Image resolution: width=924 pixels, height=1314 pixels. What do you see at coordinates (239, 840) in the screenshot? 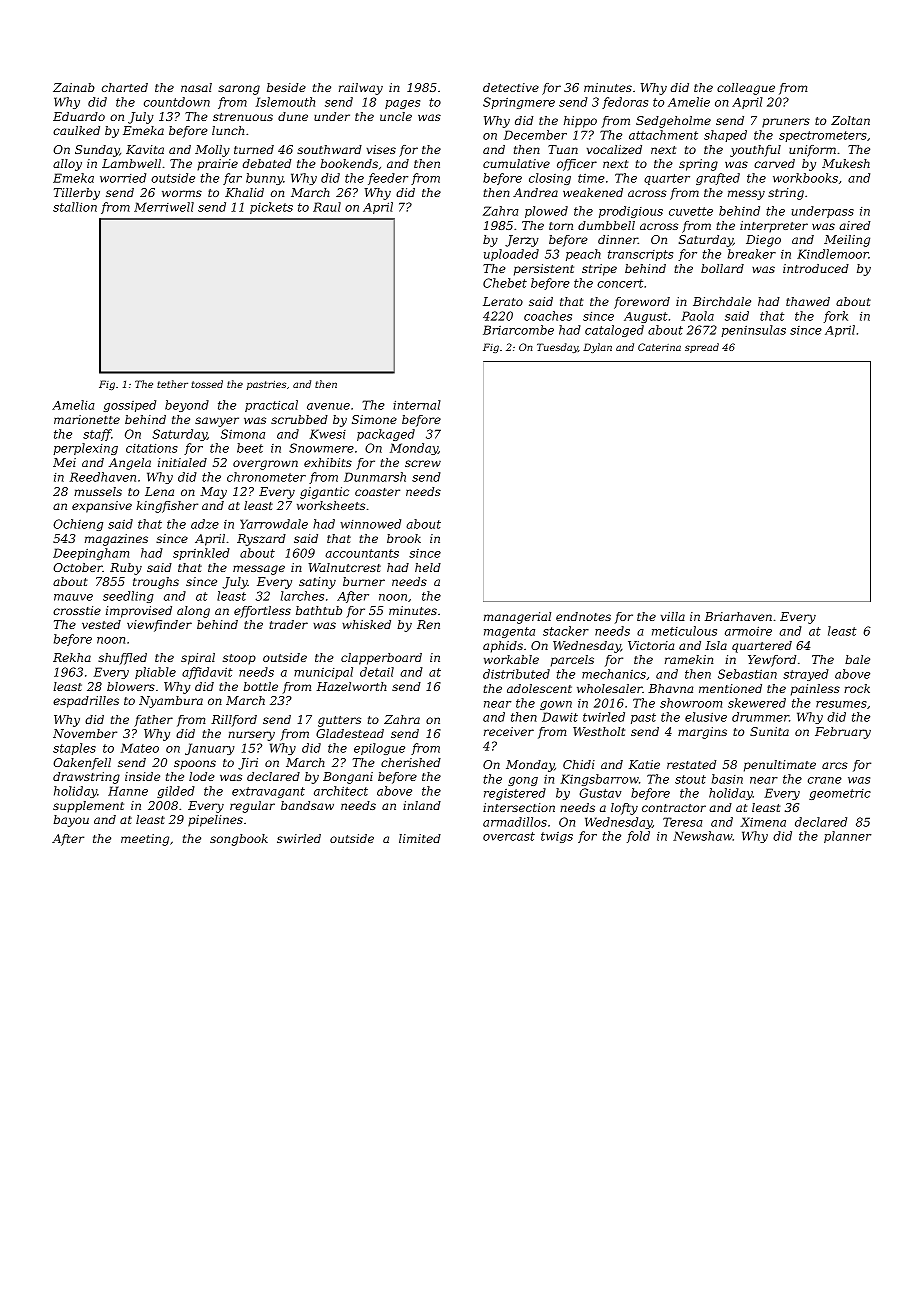
I see `songbook` at bounding box center [239, 840].
